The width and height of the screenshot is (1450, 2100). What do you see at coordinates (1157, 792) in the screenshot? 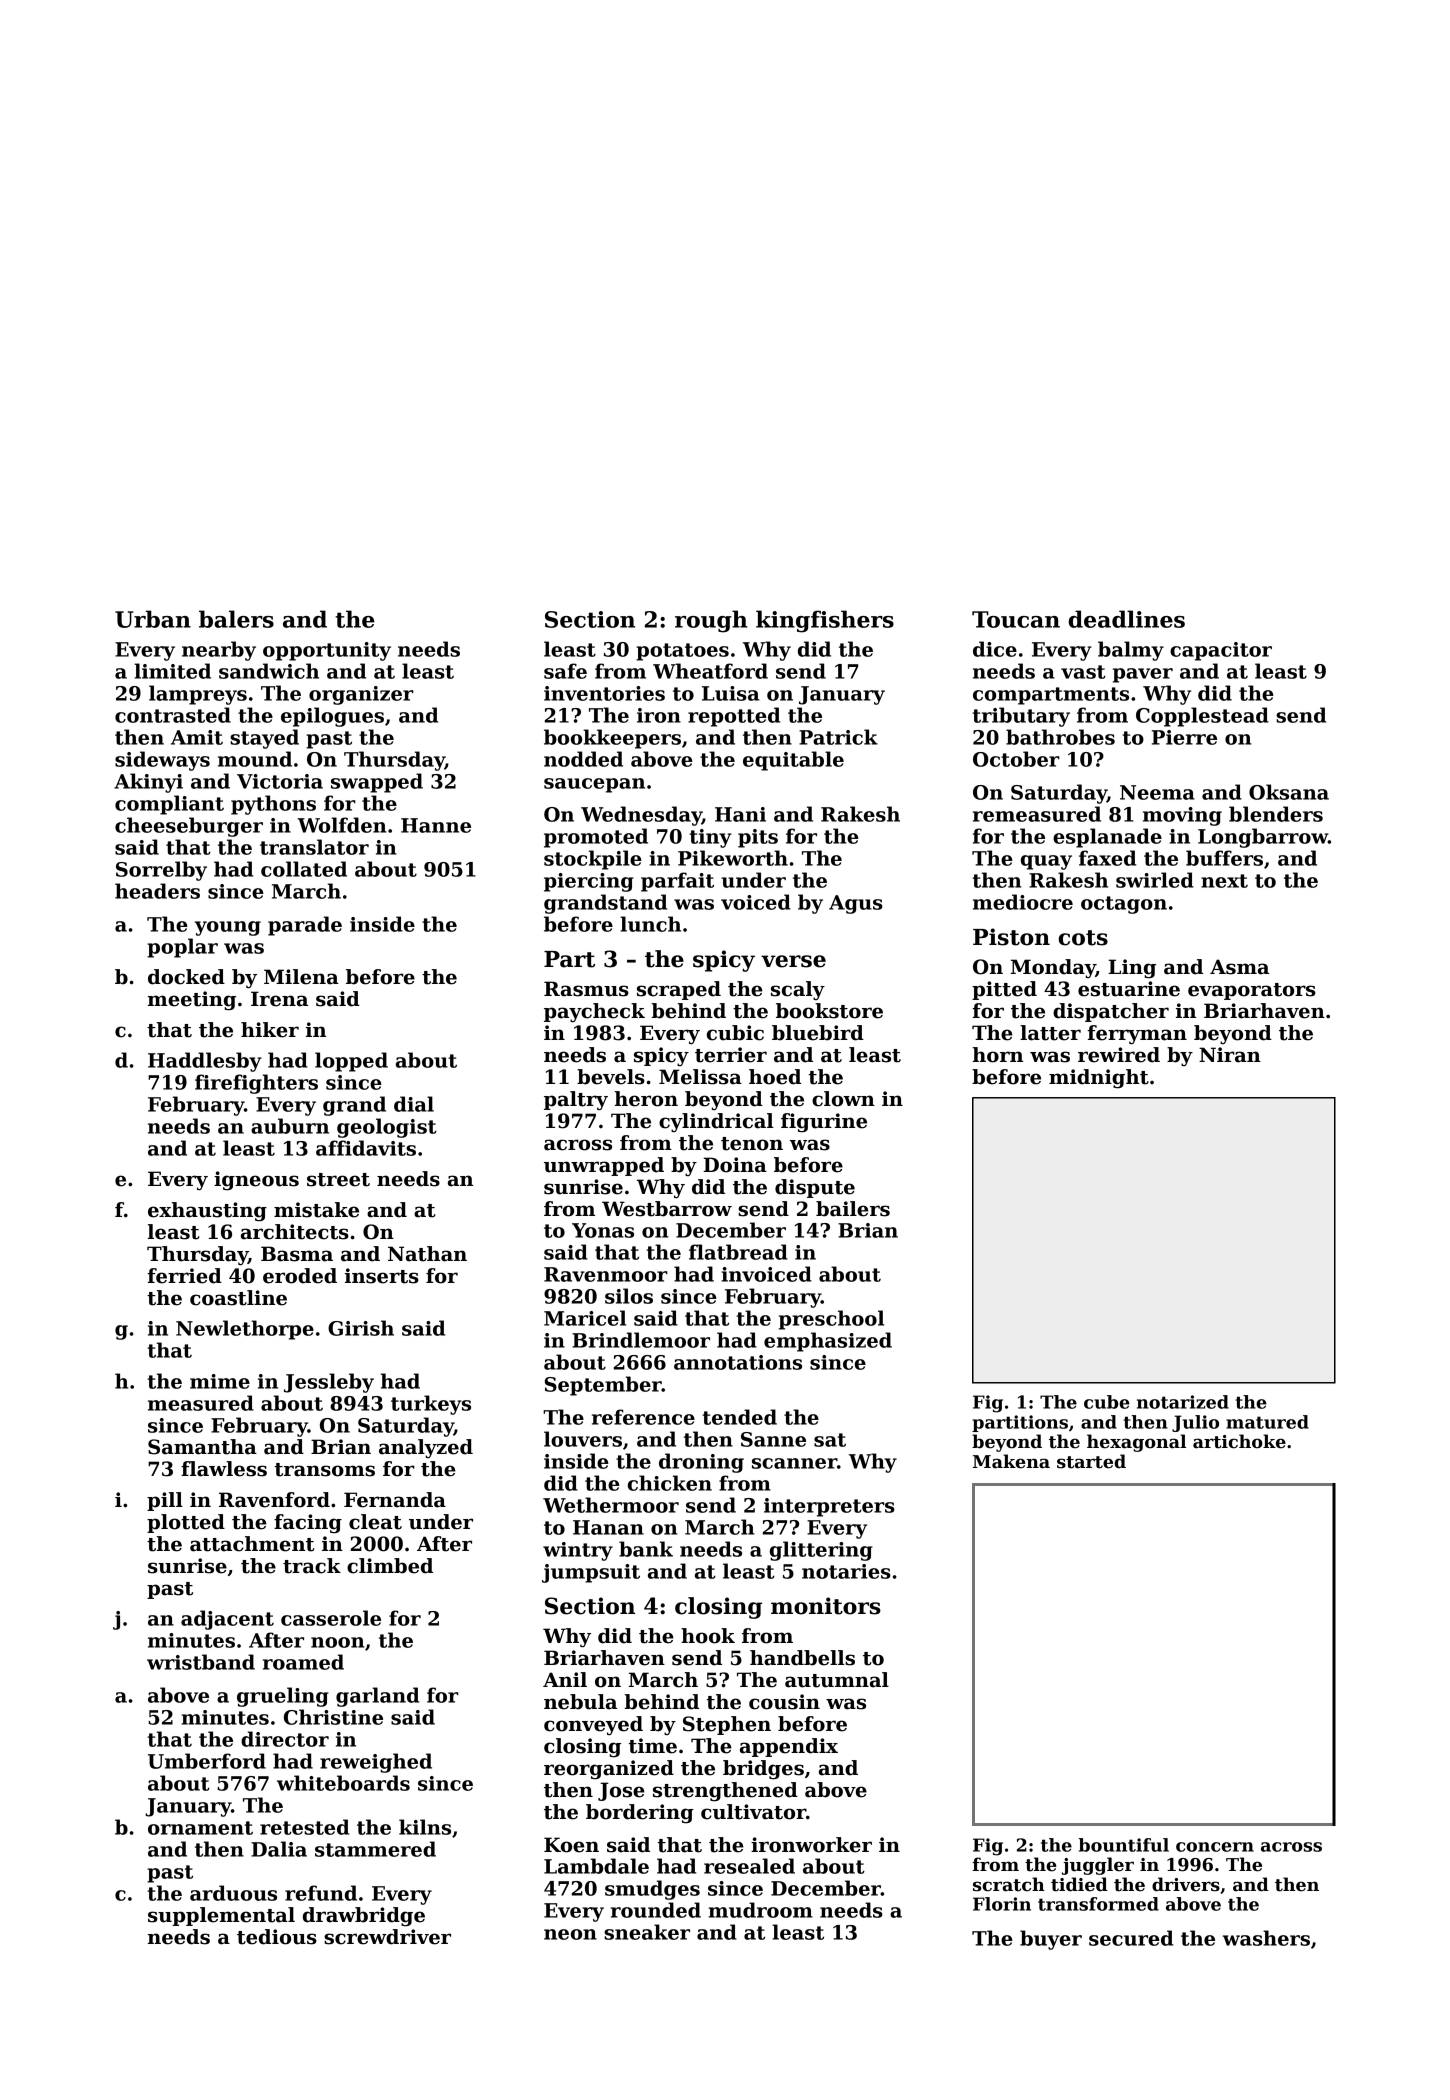
I see `Neema` at bounding box center [1157, 792].
